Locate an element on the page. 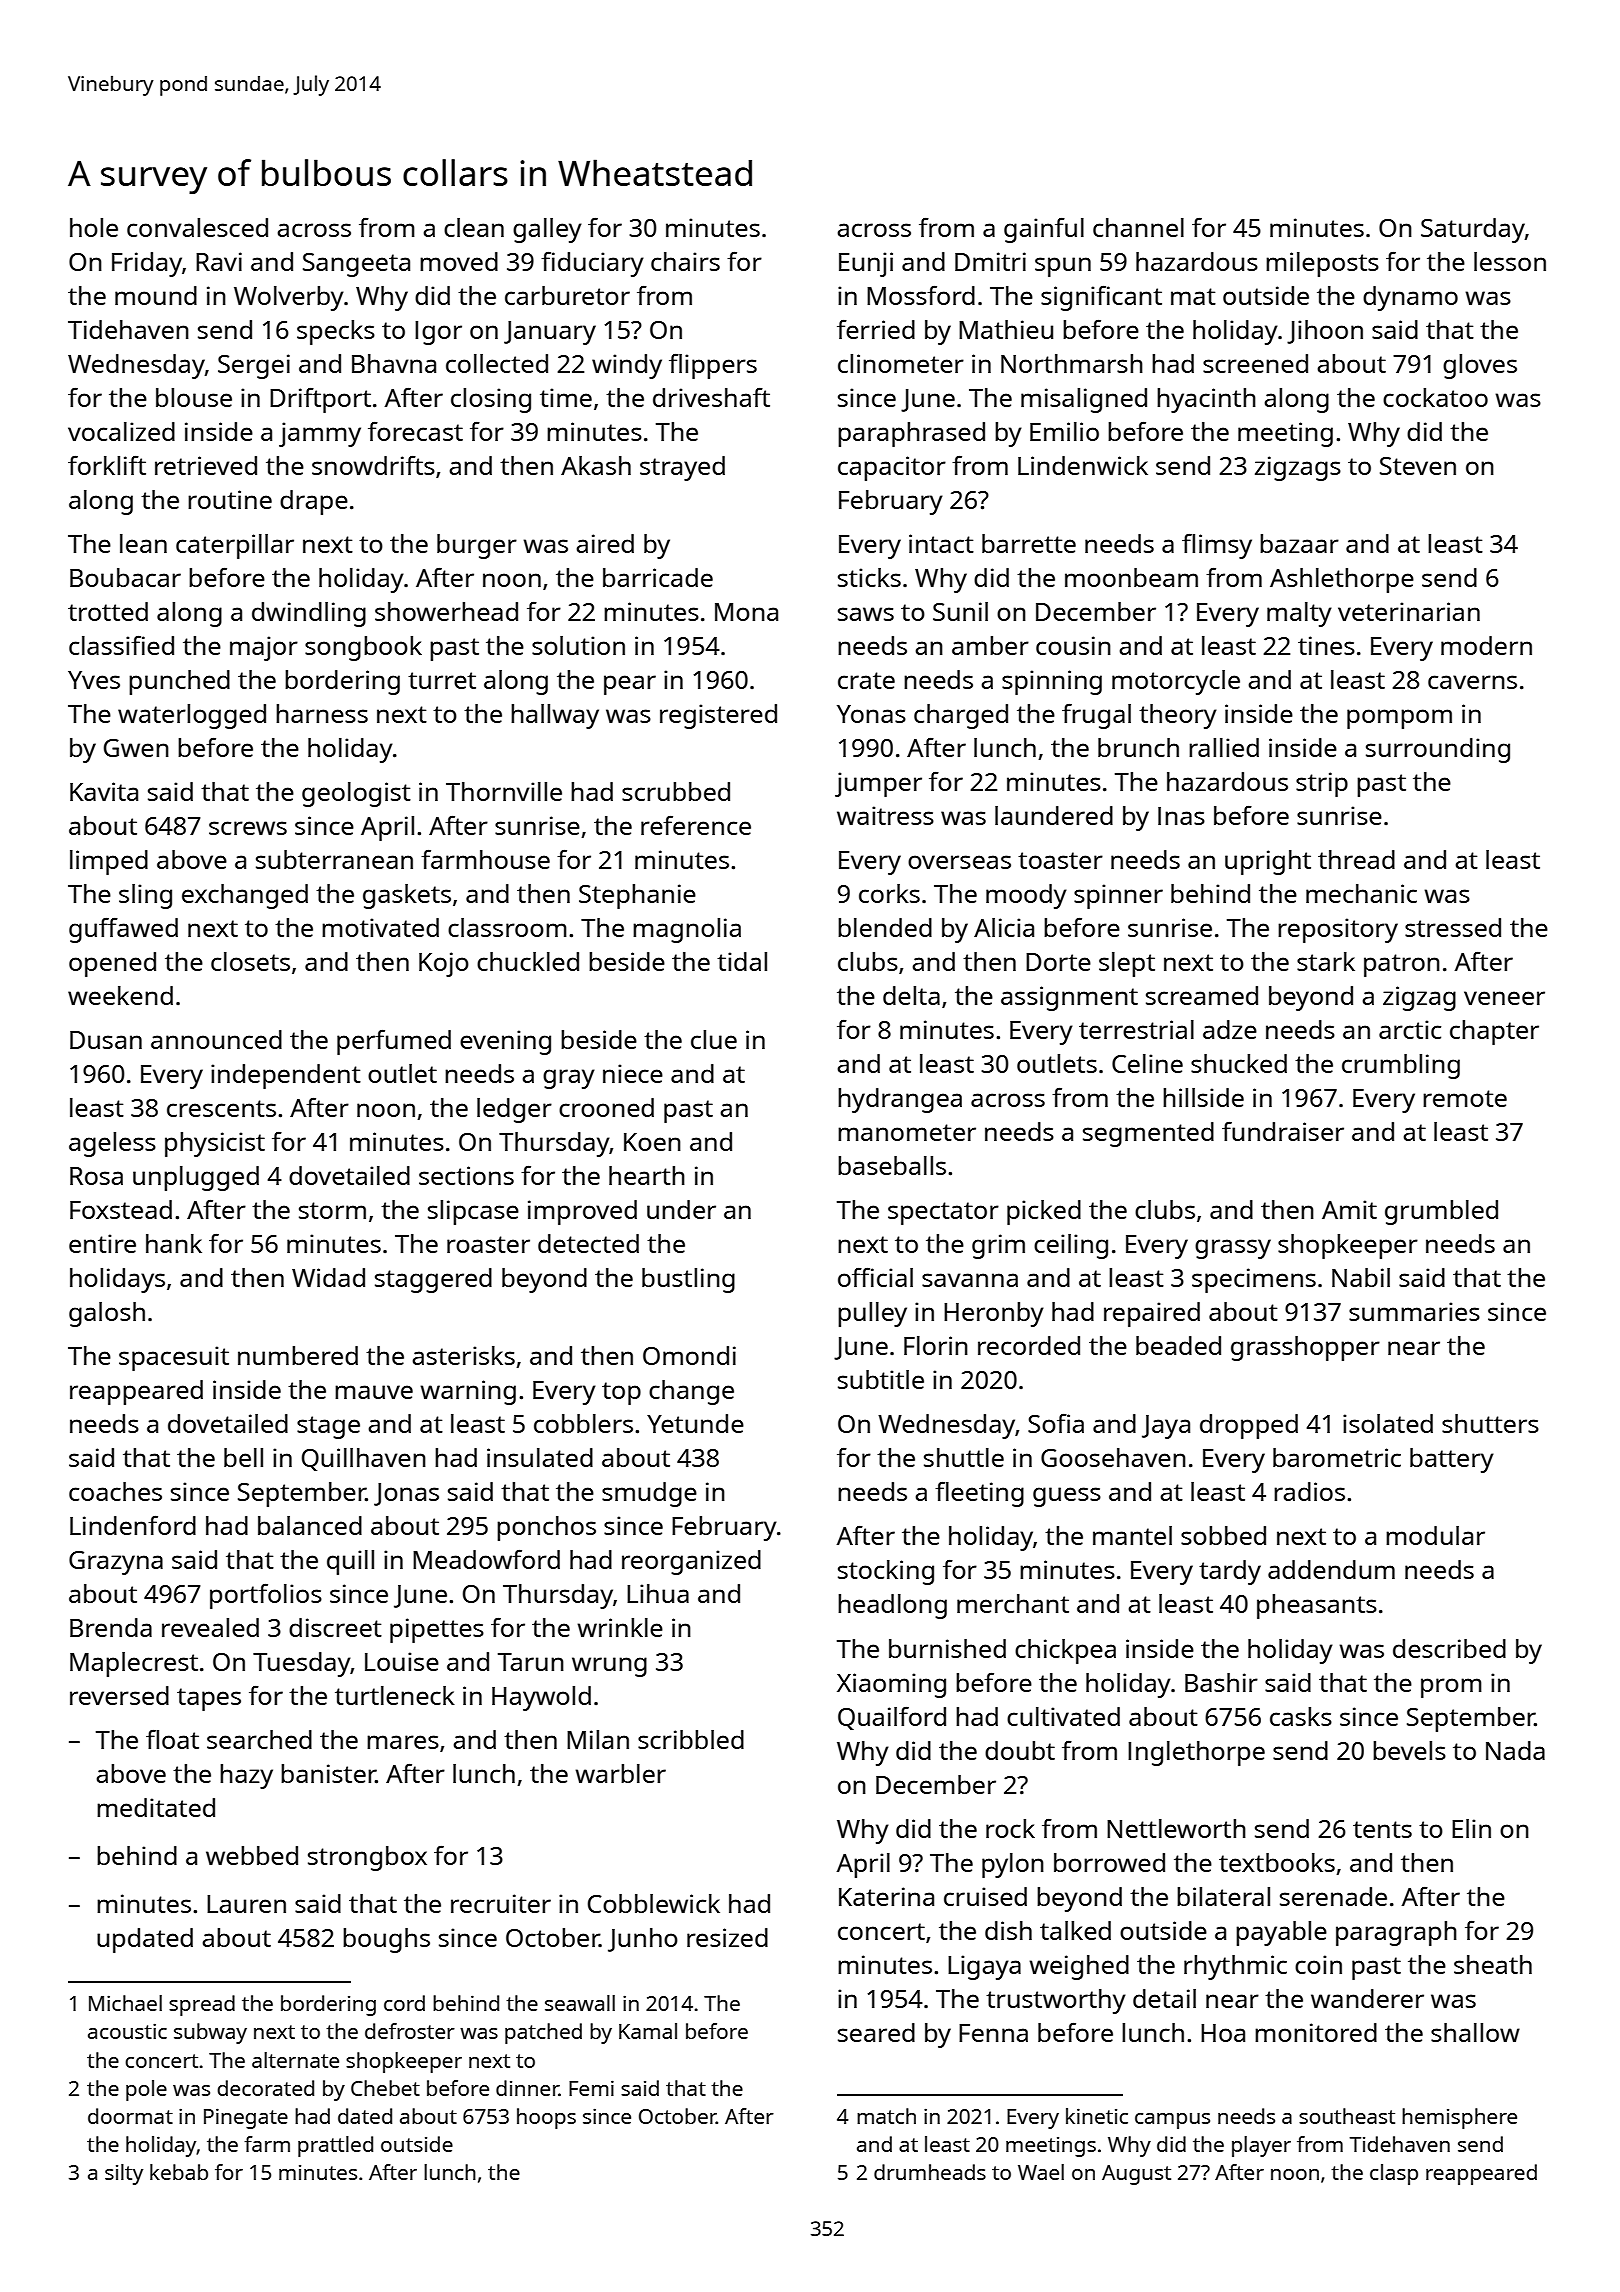 The image size is (1620, 2292). channel is located at coordinates (1138, 227).
